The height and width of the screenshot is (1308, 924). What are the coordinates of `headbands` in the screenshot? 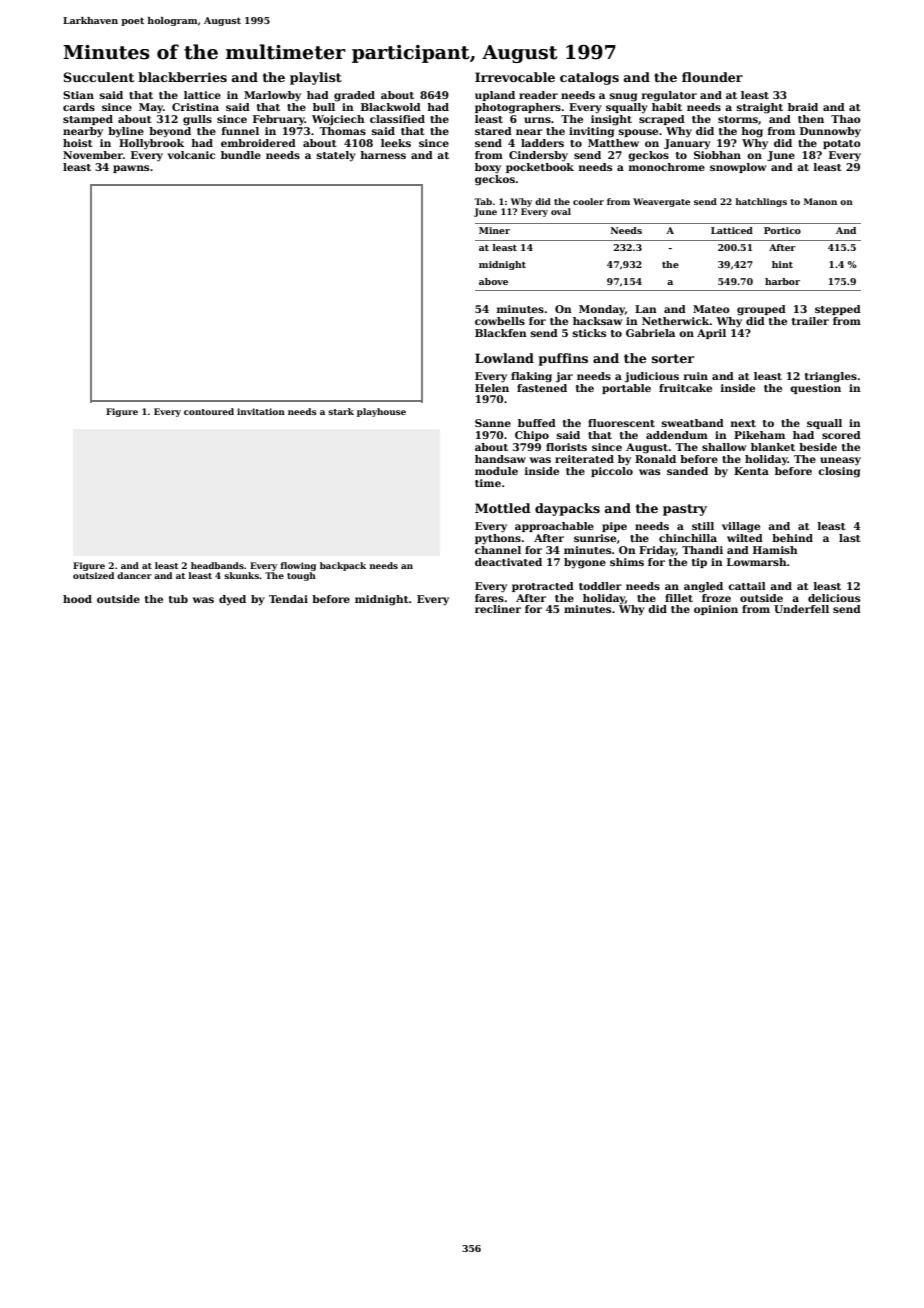 It's located at (217, 565).
